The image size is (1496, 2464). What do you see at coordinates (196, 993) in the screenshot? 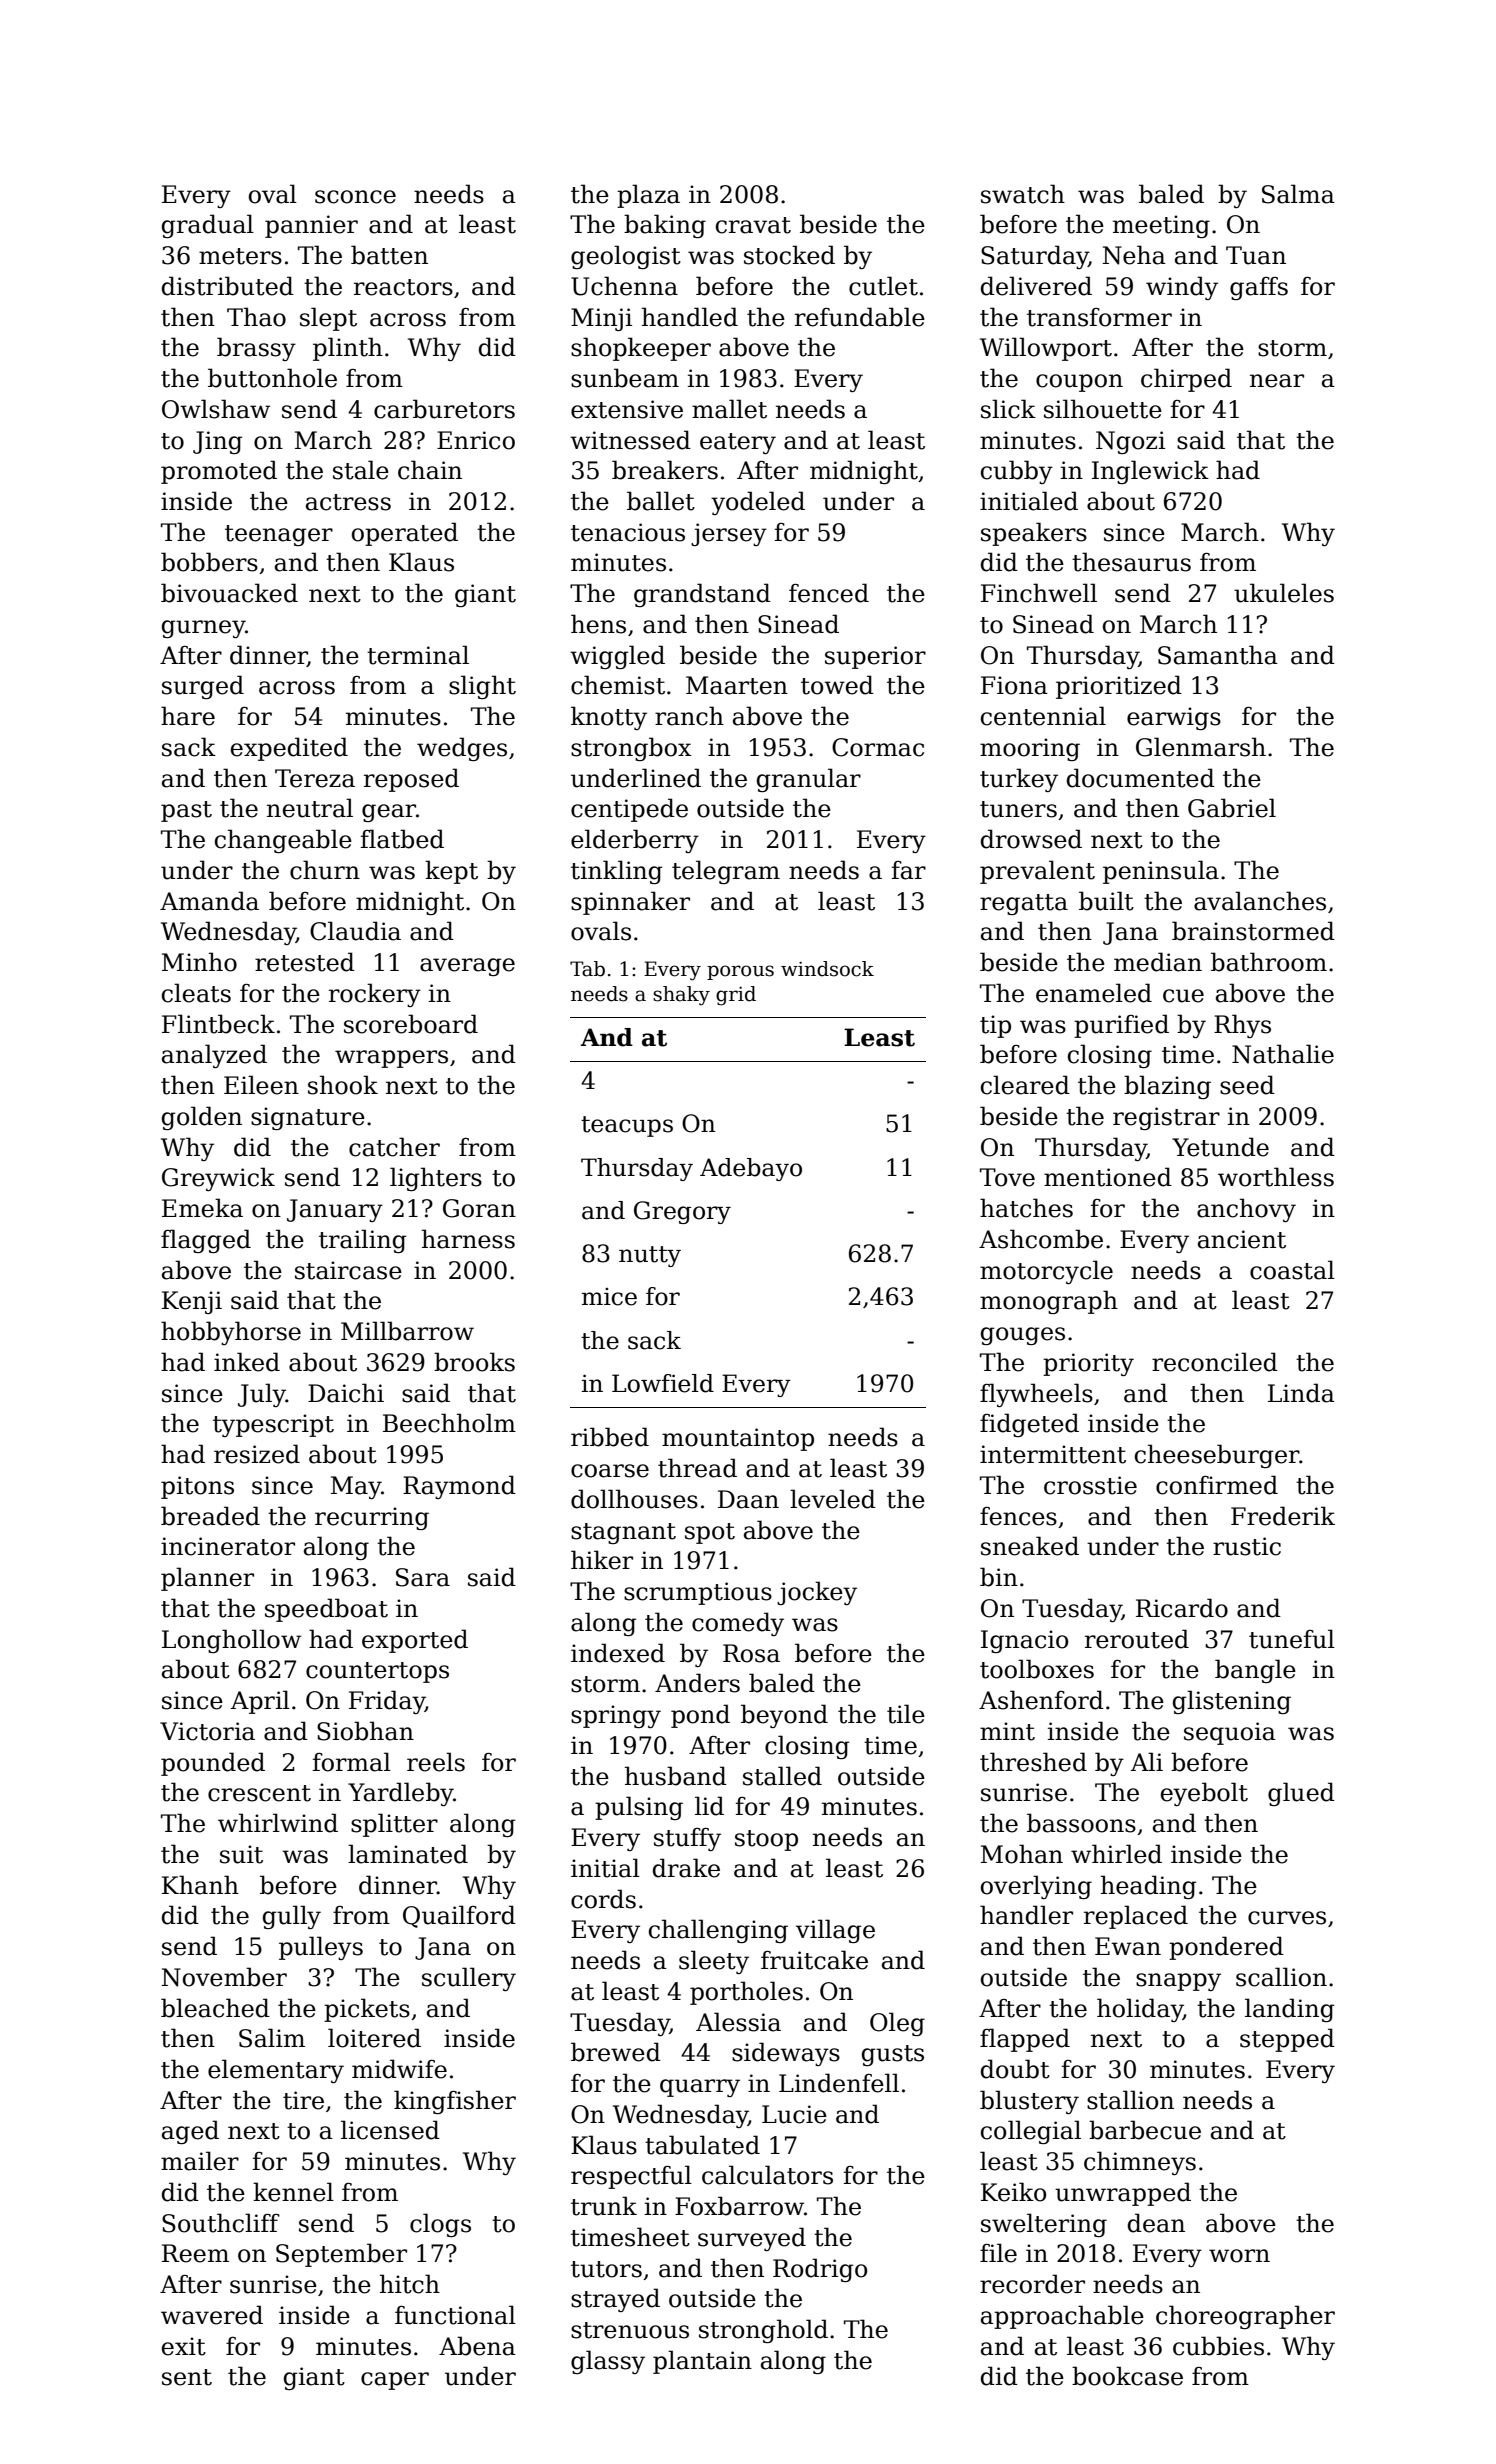
I see `cleats` at bounding box center [196, 993].
